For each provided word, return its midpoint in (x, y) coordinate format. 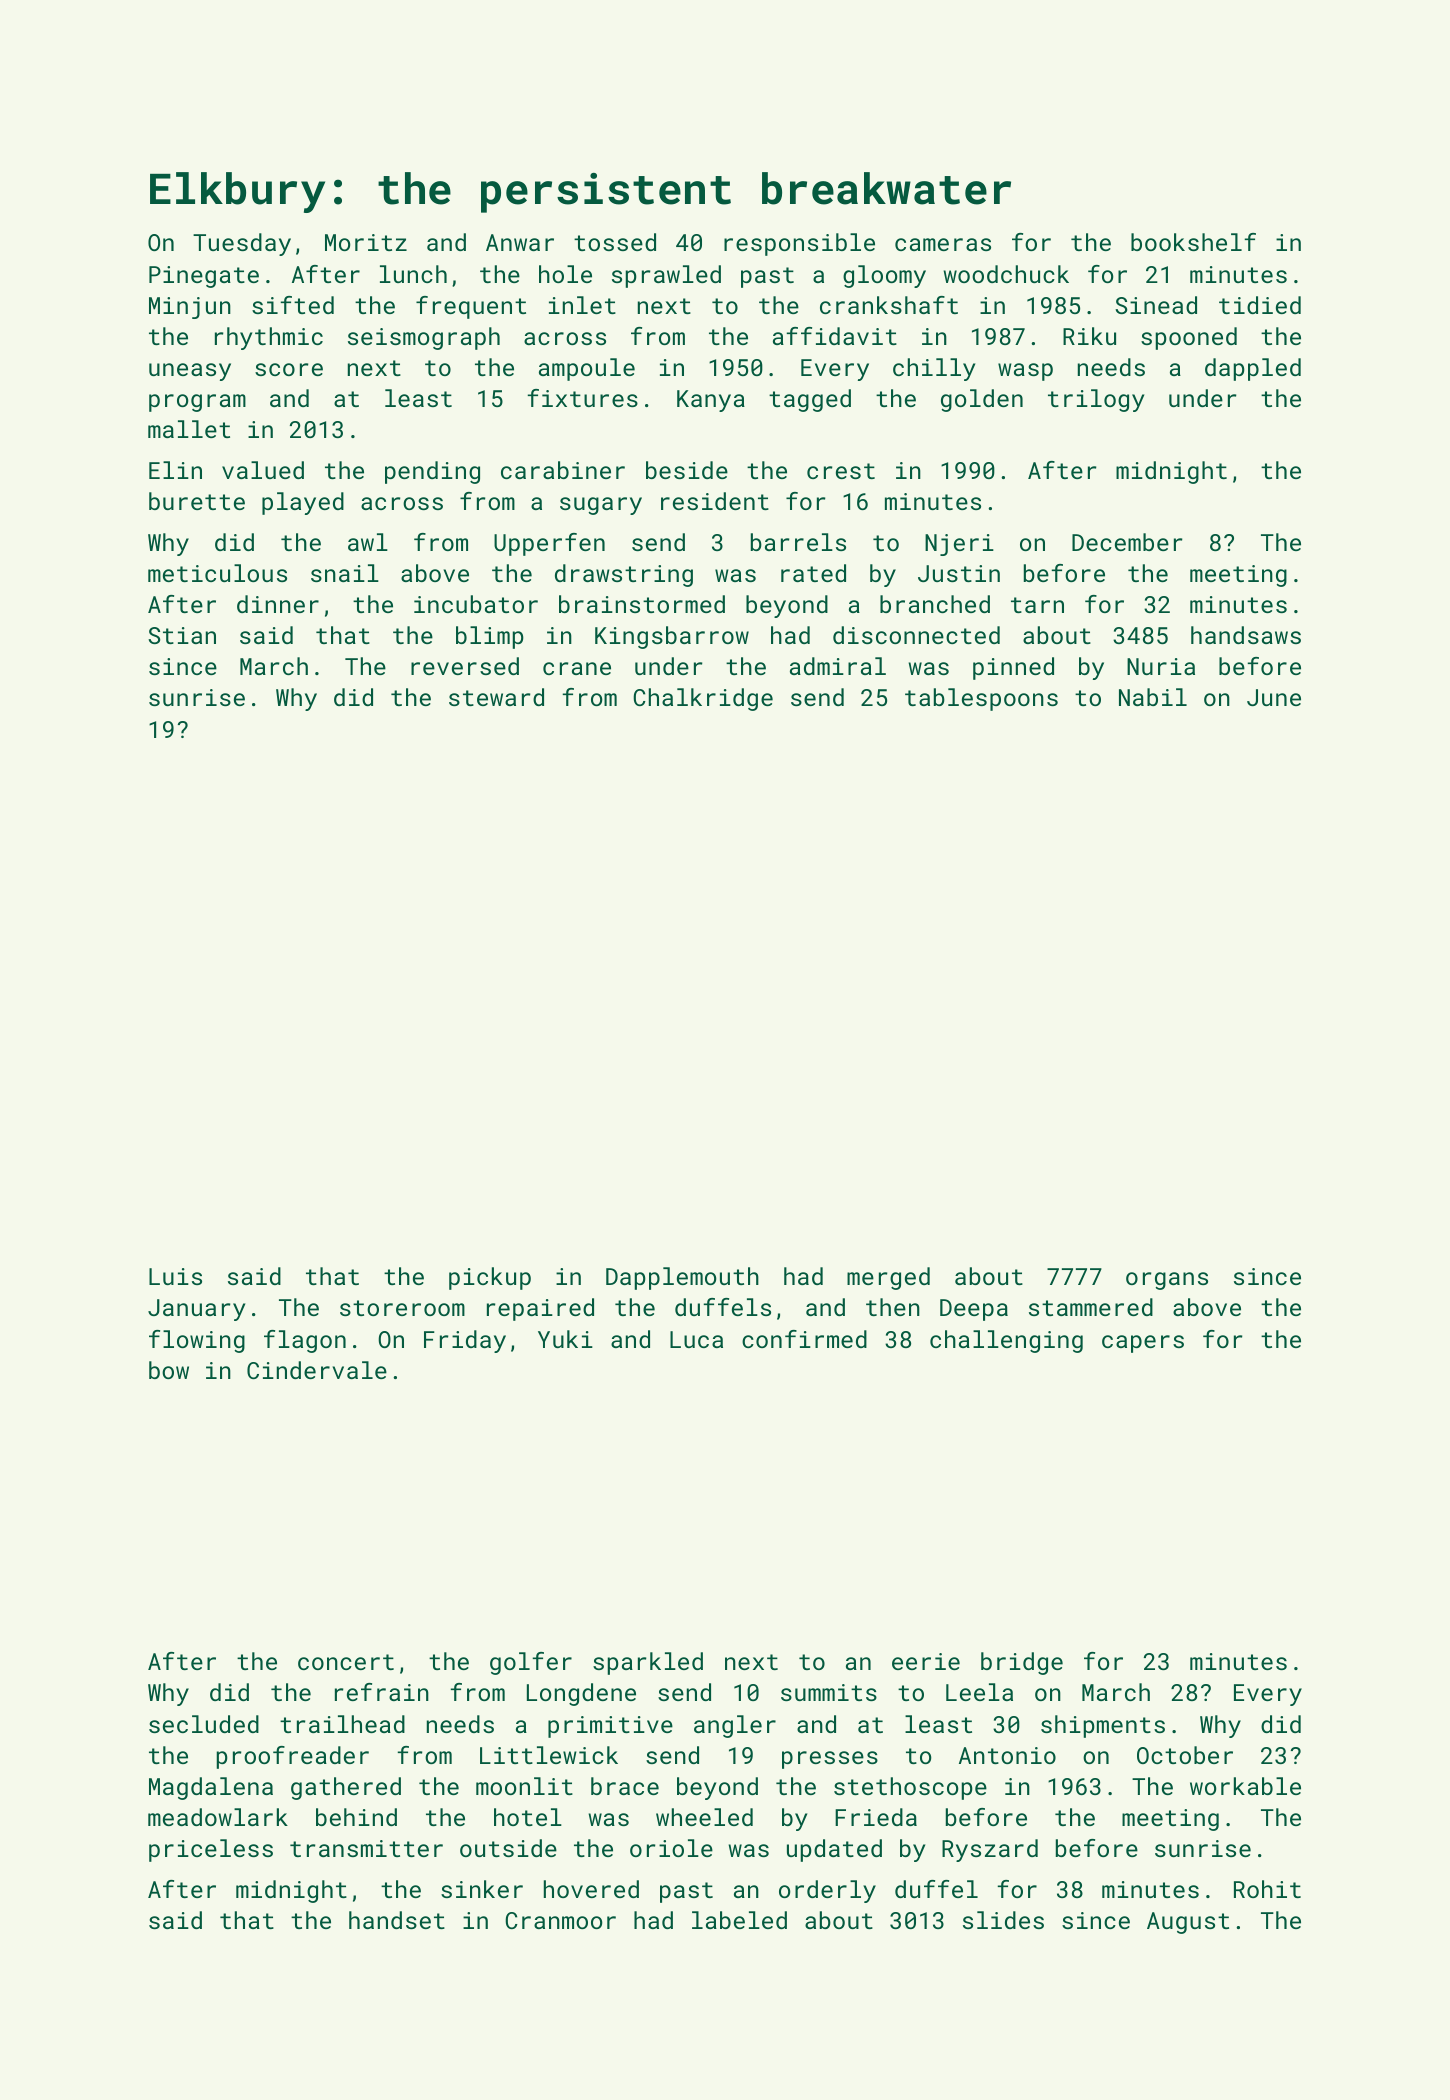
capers (1143, 1344)
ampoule (587, 369)
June (1274, 697)
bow (169, 1370)
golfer (531, 1663)
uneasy (190, 372)
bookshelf (1193, 242)
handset (397, 1920)
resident (715, 501)
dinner (278, 604)
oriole (671, 1848)
